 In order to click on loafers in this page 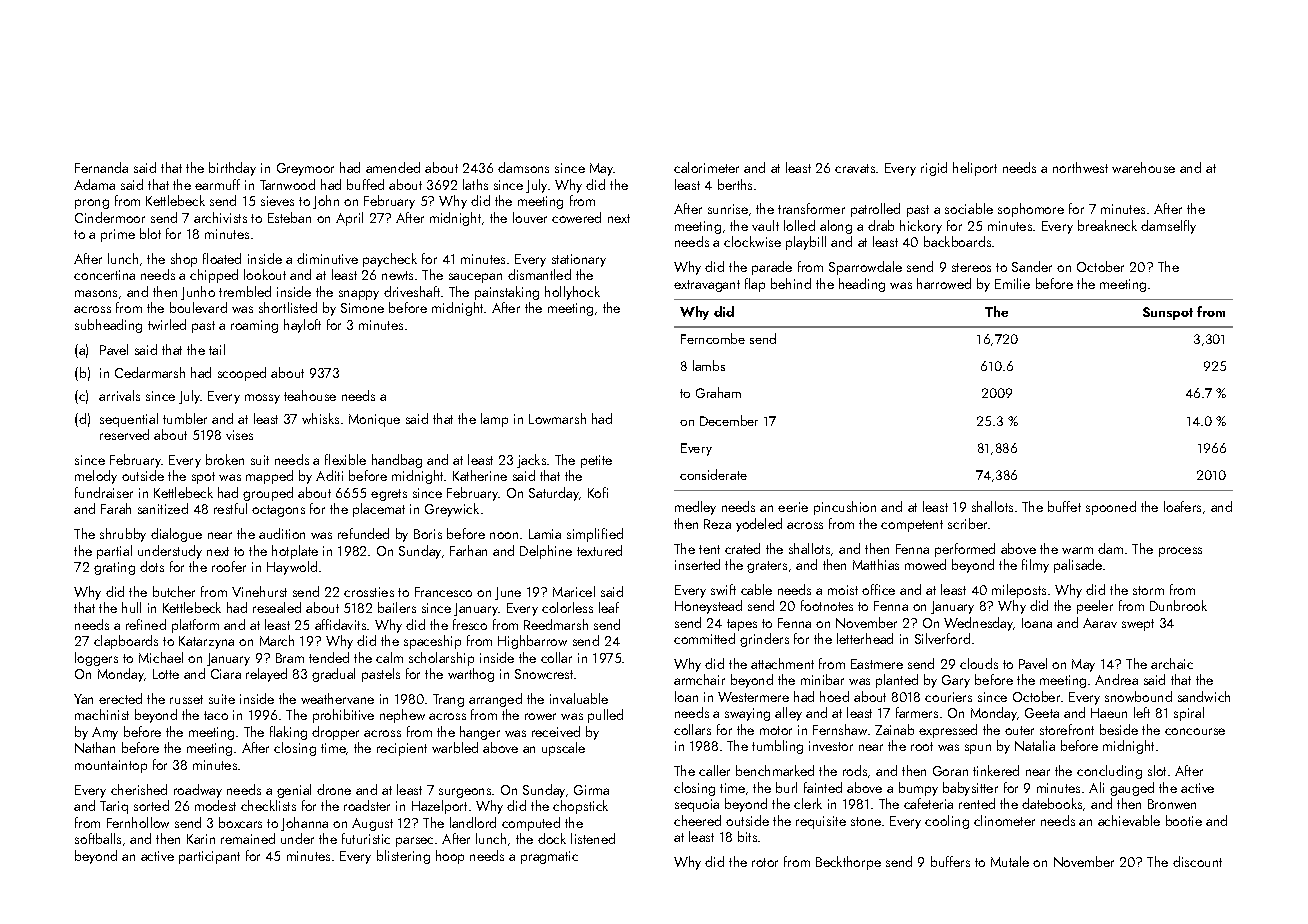, I will do `click(1182, 506)`.
